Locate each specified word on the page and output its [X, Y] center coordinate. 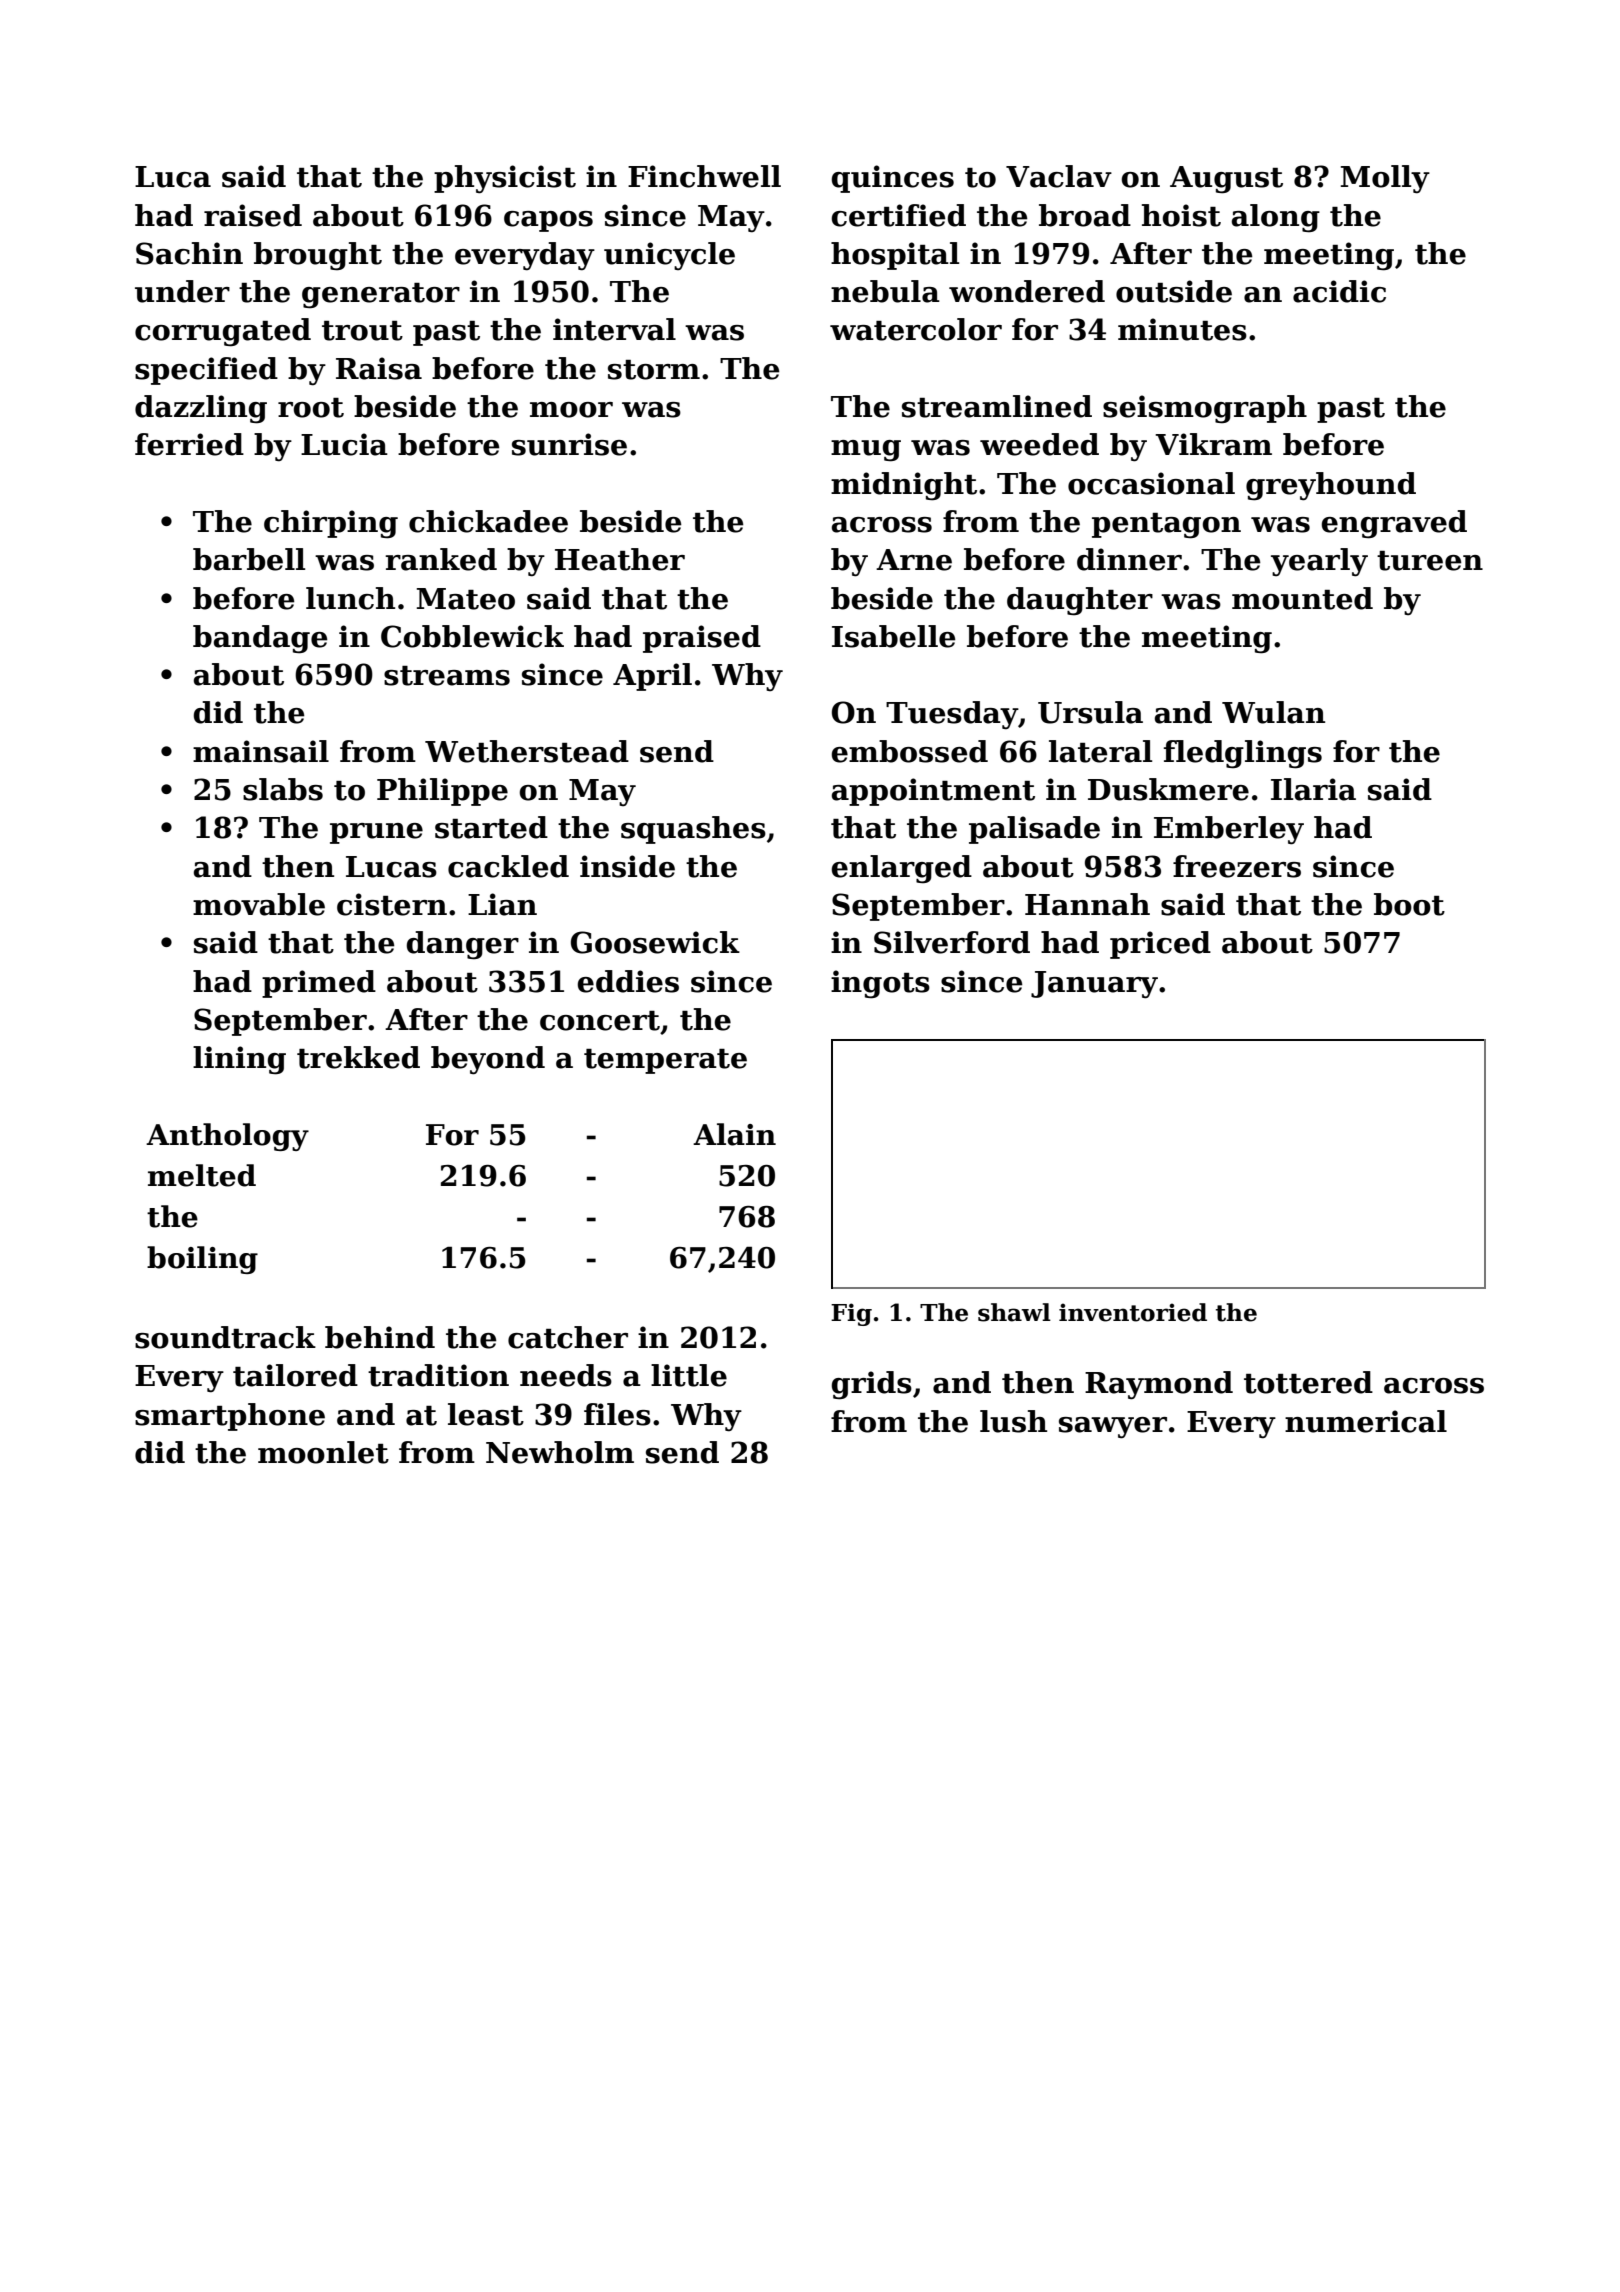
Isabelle [894, 636]
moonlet [323, 1452]
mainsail [261, 751]
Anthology [227, 1137]
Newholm [560, 1452]
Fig [851, 1314]
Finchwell [704, 176]
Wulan [1273, 712]
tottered [1308, 1382]
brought [318, 256]
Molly [1385, 179]
